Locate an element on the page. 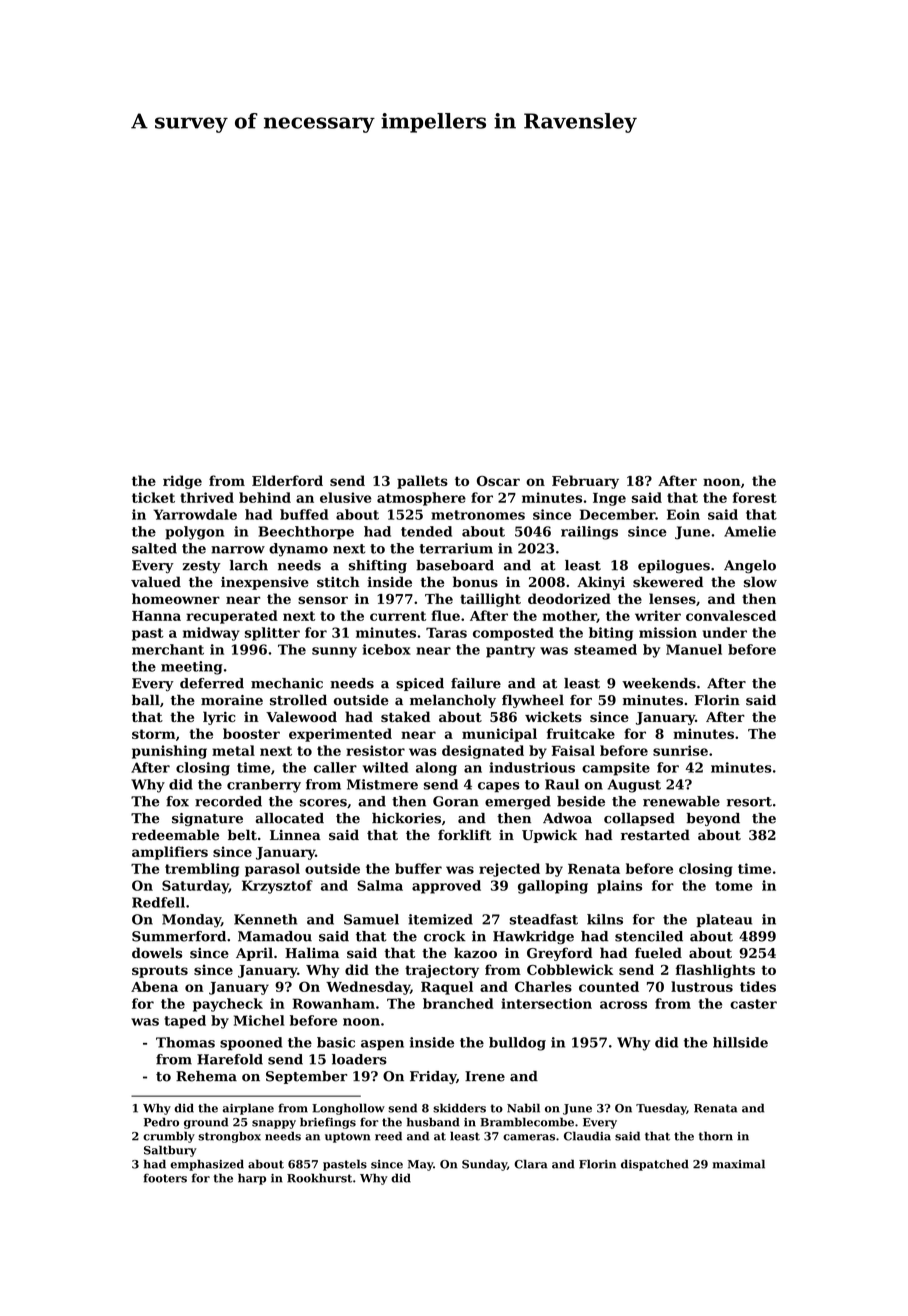 This page has height=1316, width=908. spooned is located at coordinates (251, 1044).
